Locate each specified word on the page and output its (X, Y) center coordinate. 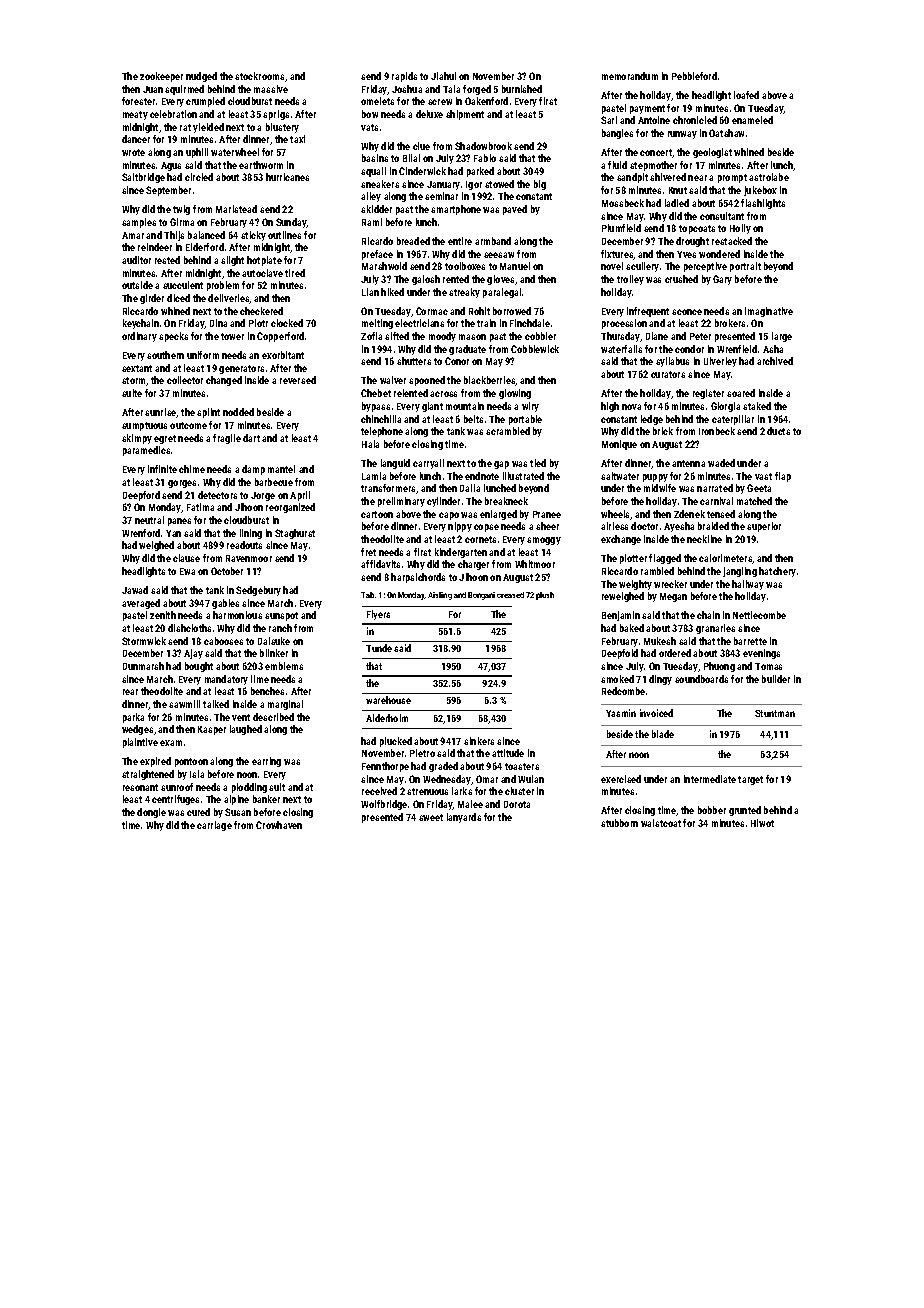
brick (663, 431)
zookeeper (161, 77)
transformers (388, 488)
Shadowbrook (483, 146)
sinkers (479, 741)
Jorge (263, 496)
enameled (752, 120)
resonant (140, 787)
